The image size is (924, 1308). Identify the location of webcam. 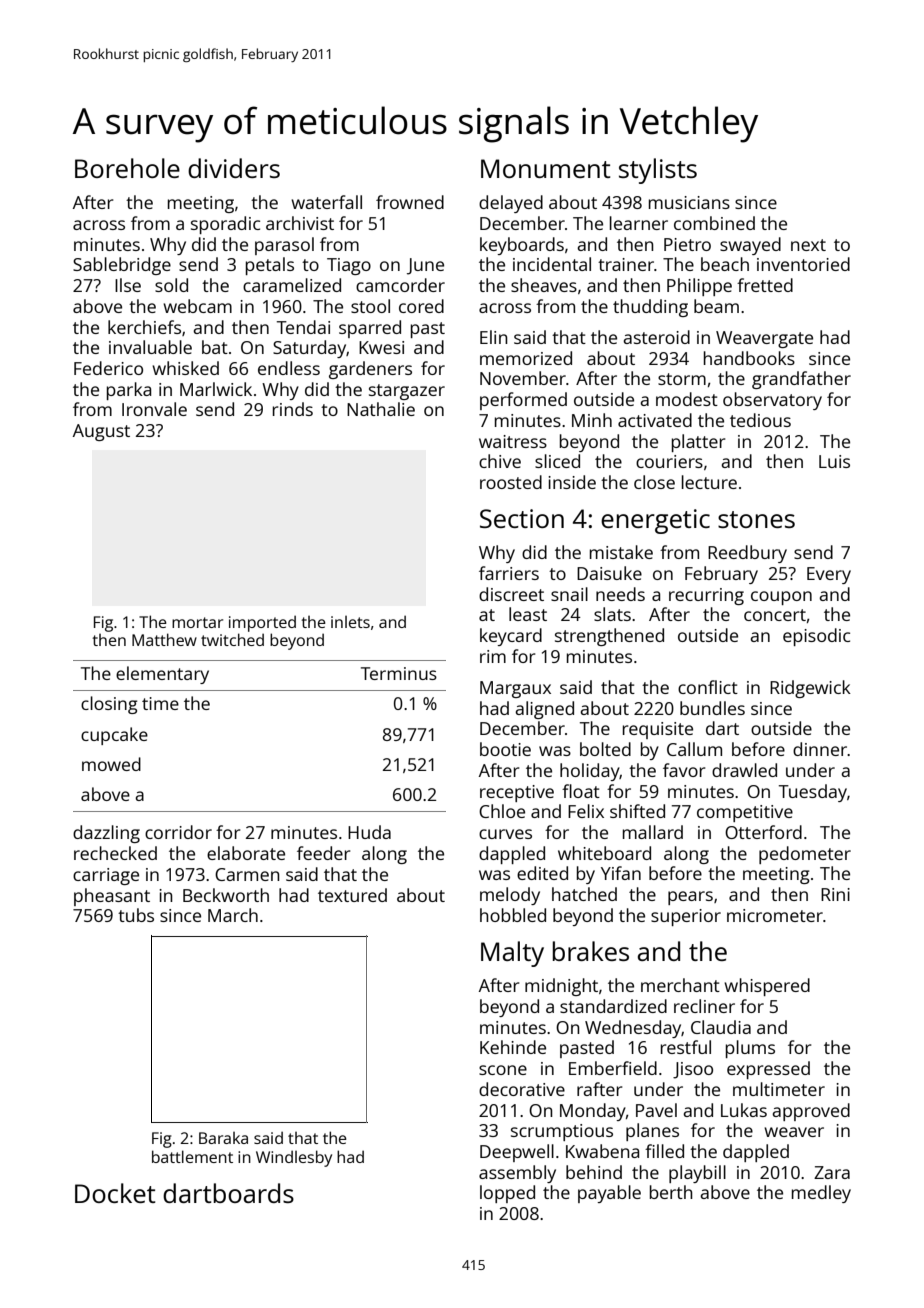
(197, 306).
